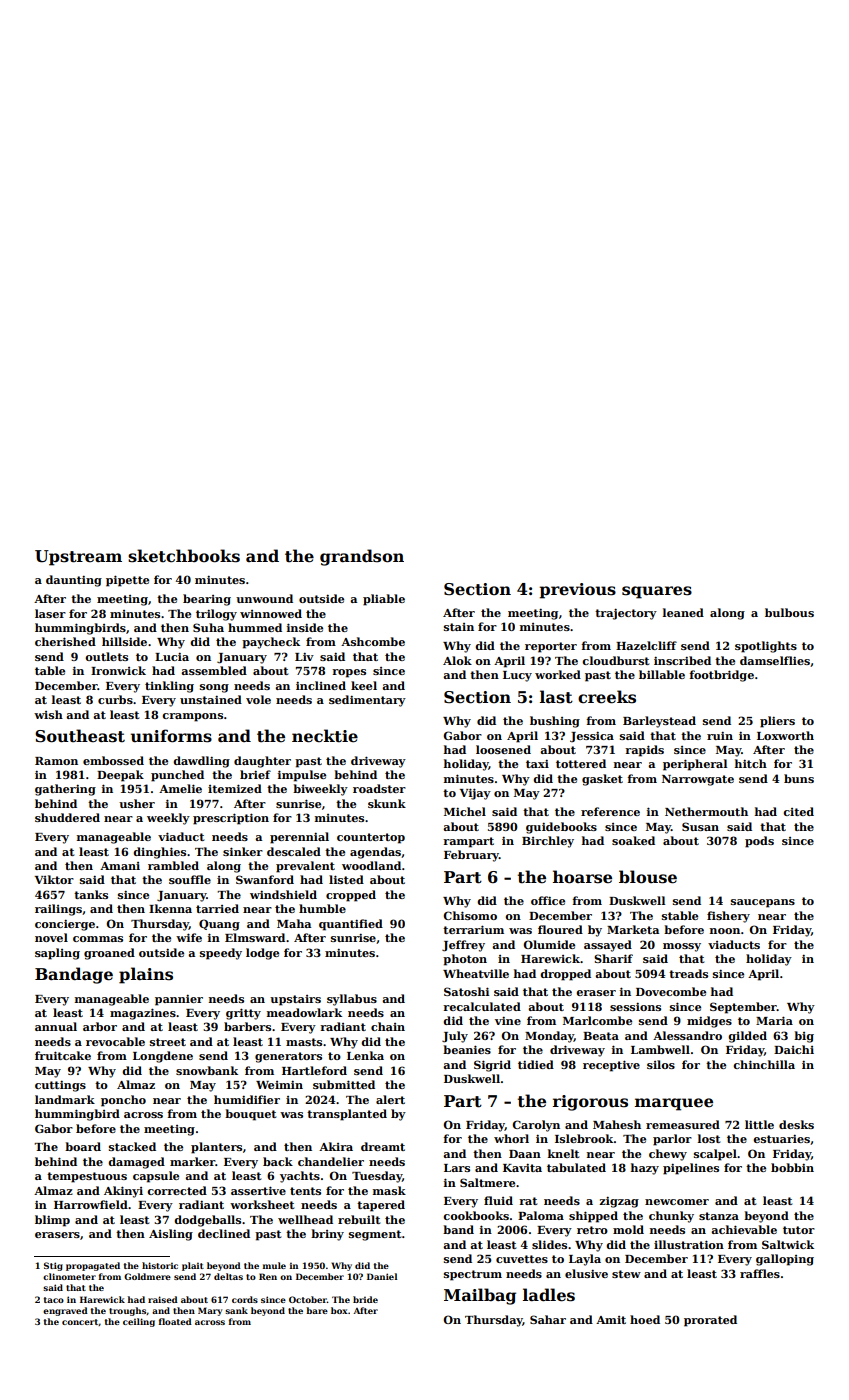 The height and width of the page is (1400, 849). Describe the element at coordinates (236, 1310) in the page. I see `sank` at that location.
